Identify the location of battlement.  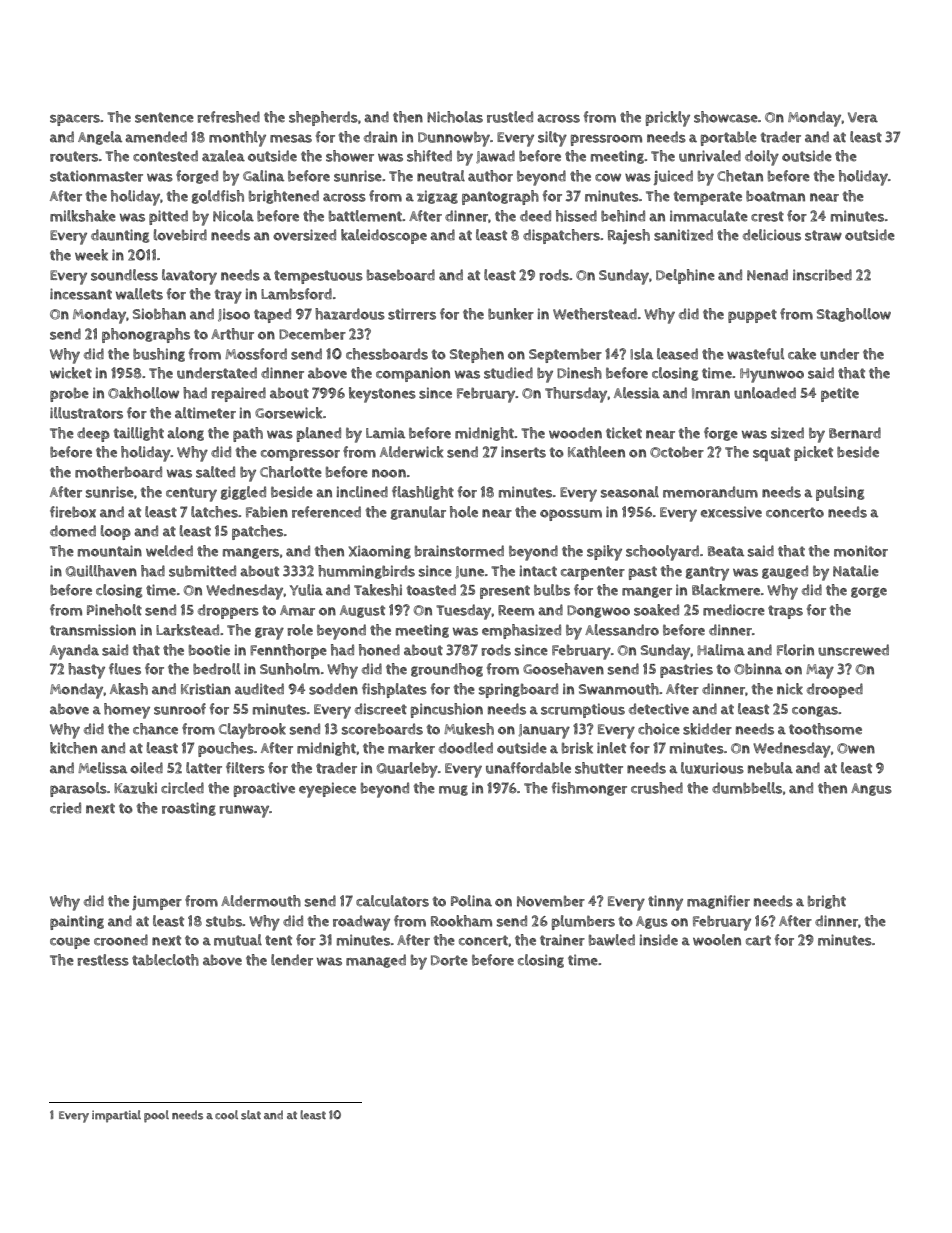
(365, 216).
